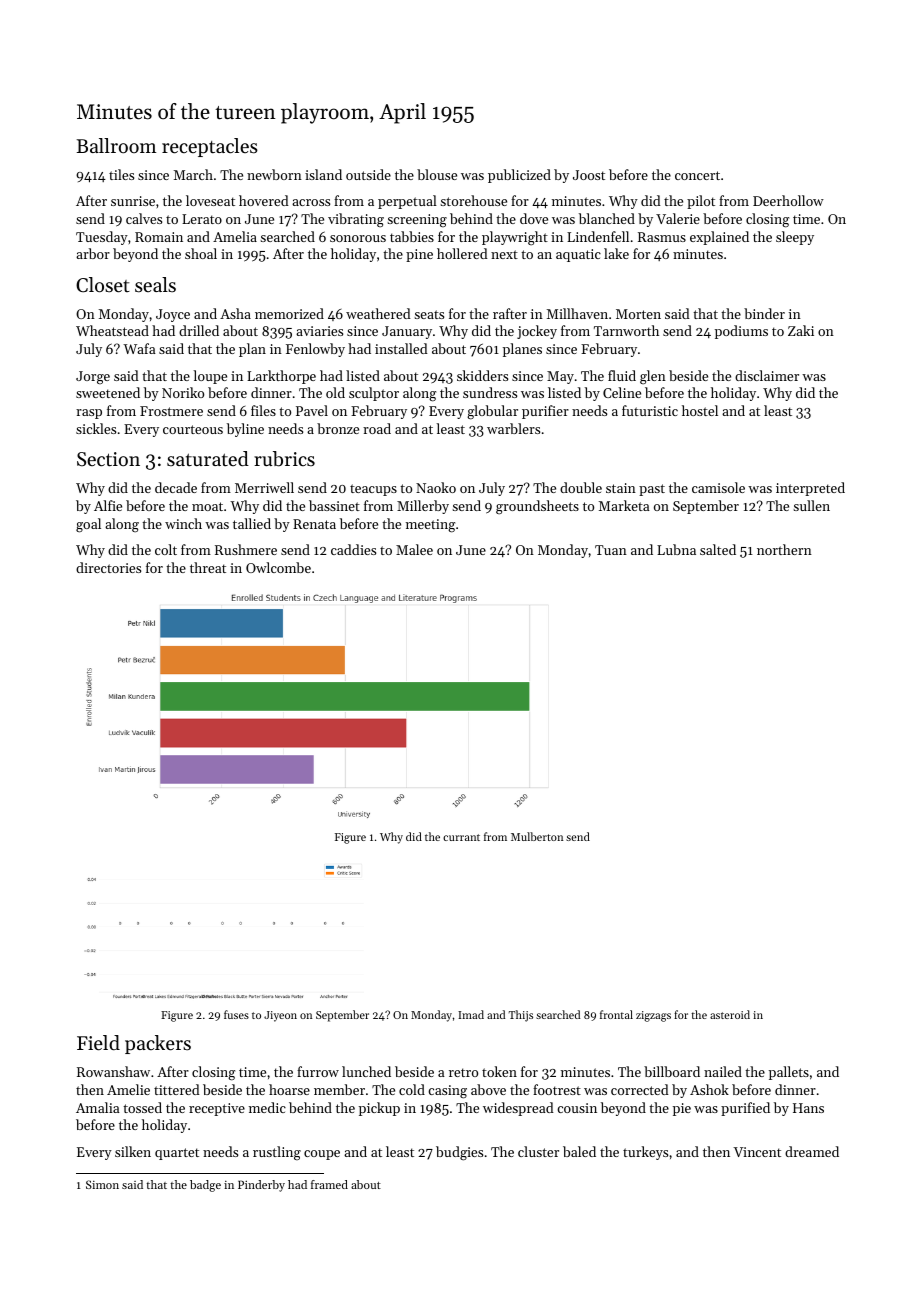 The width and height of the page is (924, 1308). Describe the element at coordinates (461, 837) in the page. I see `currant` at that location.
